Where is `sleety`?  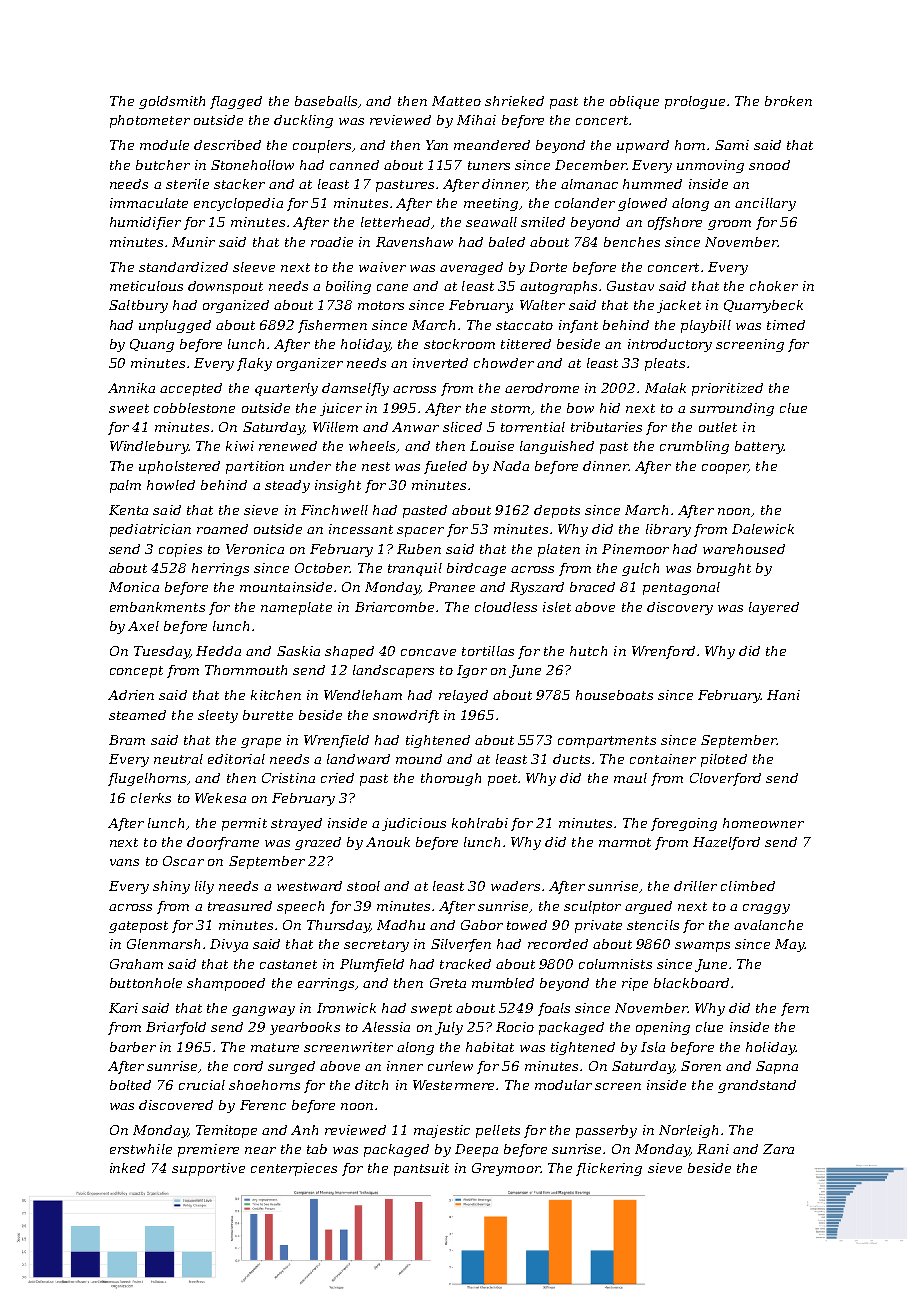 sleety is located at coordinates (218, 716).
